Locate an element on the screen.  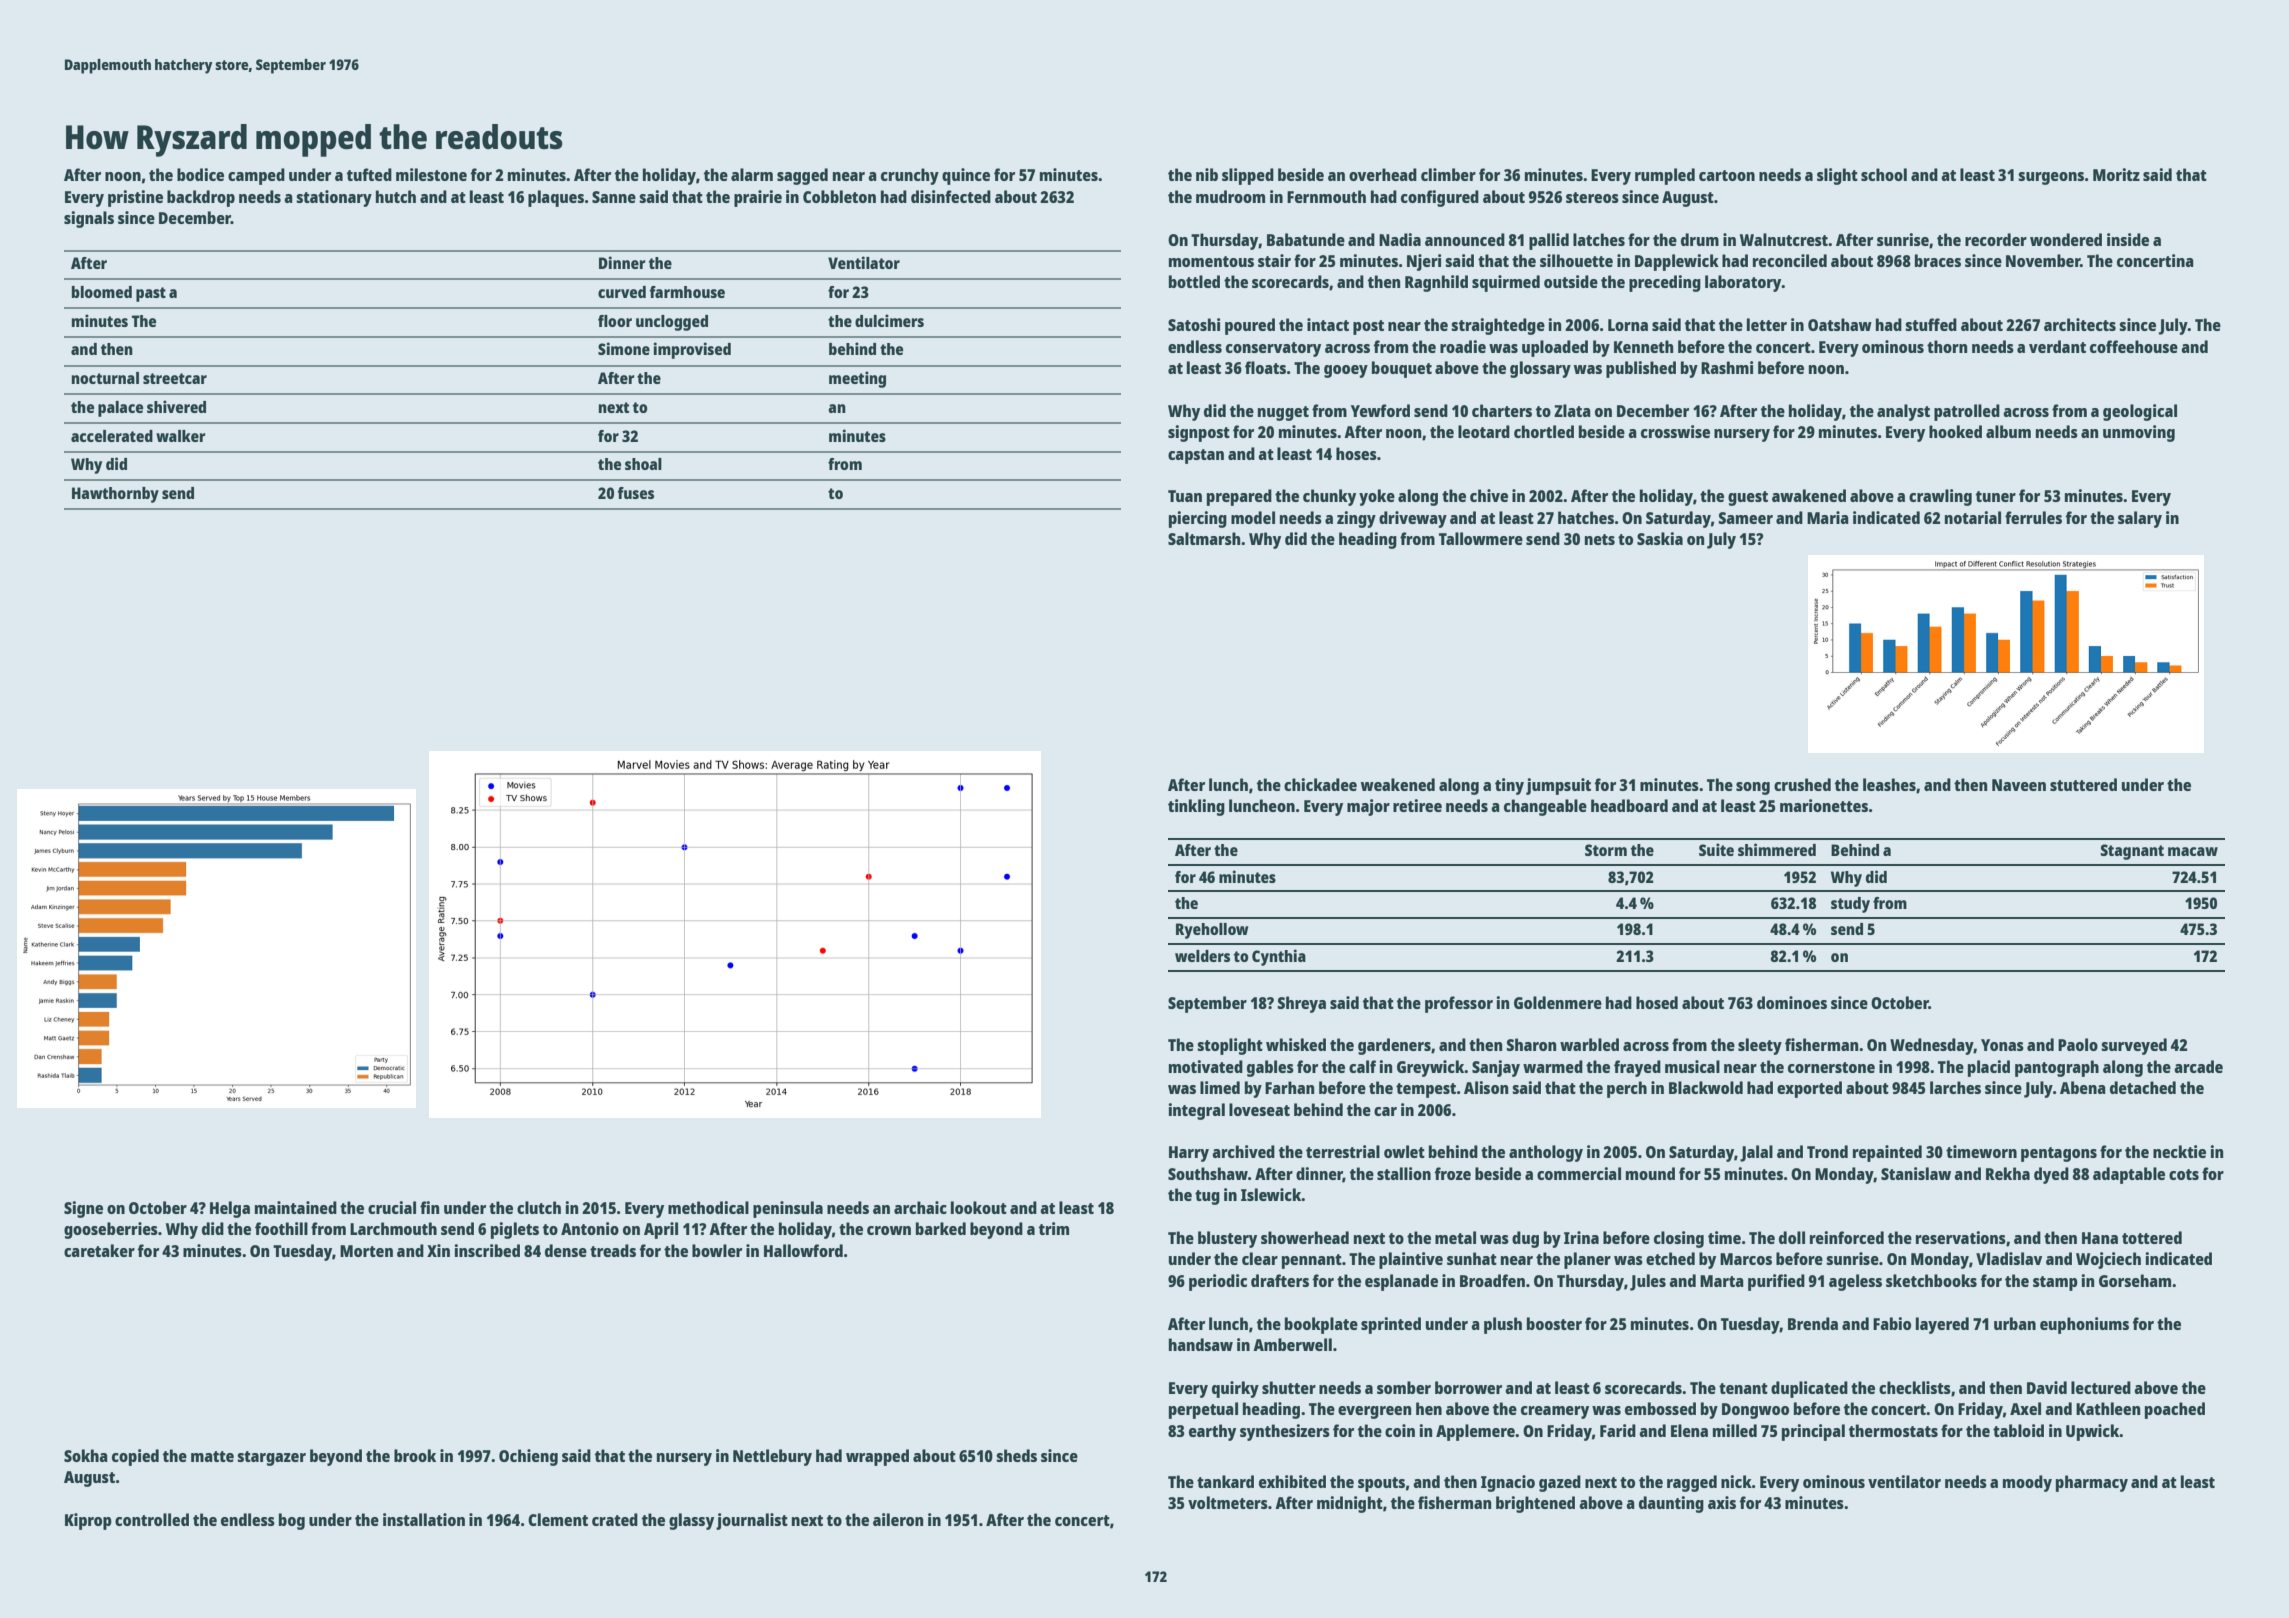
Ryehollow is located at coordinates (1212, 931).
